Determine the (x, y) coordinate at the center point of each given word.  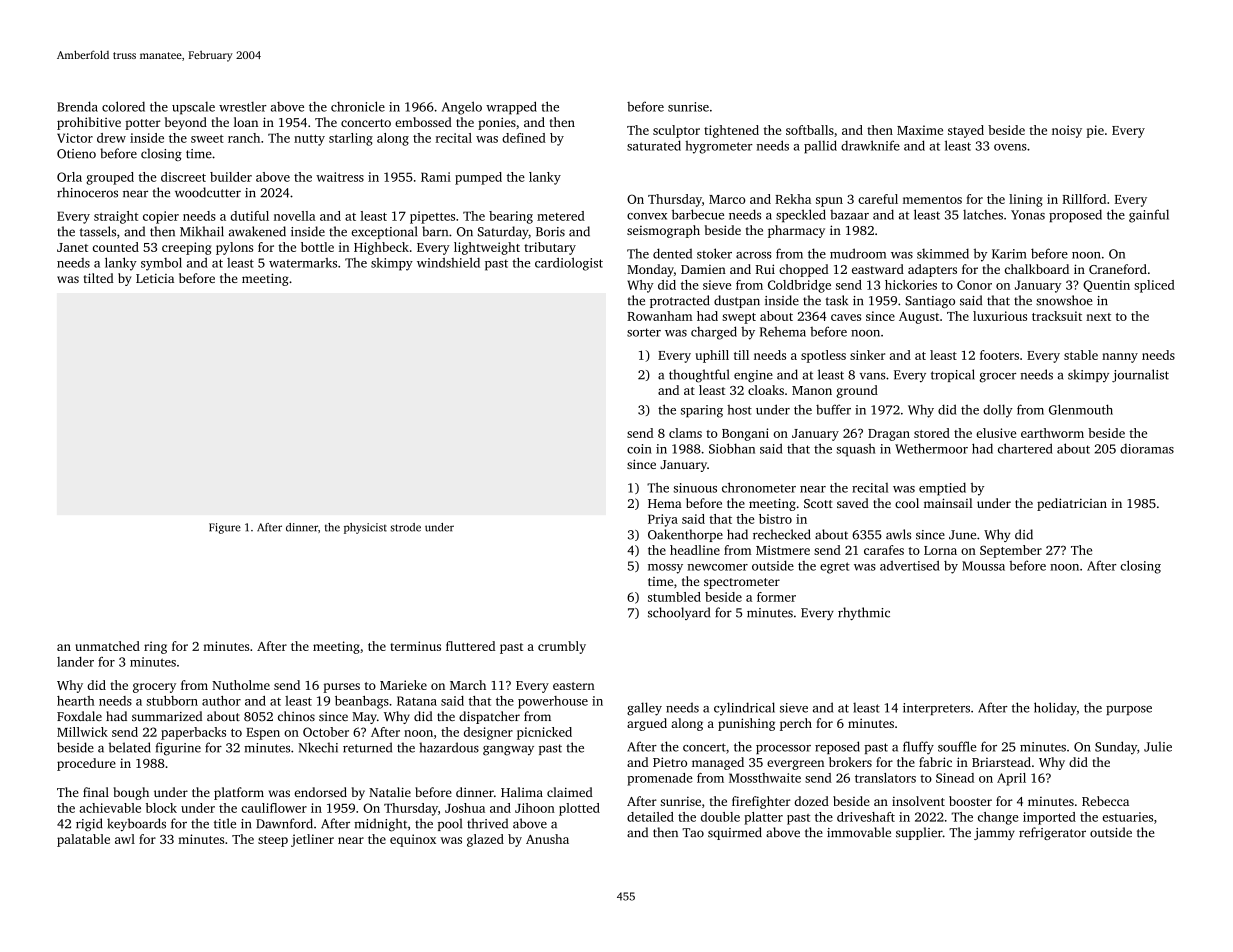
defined (524, 138)
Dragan (889, 435)
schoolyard (679, 613)
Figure (225, 528)
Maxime (920, 130)
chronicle (358, 106)
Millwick (82, 732)
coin (639, 449)
